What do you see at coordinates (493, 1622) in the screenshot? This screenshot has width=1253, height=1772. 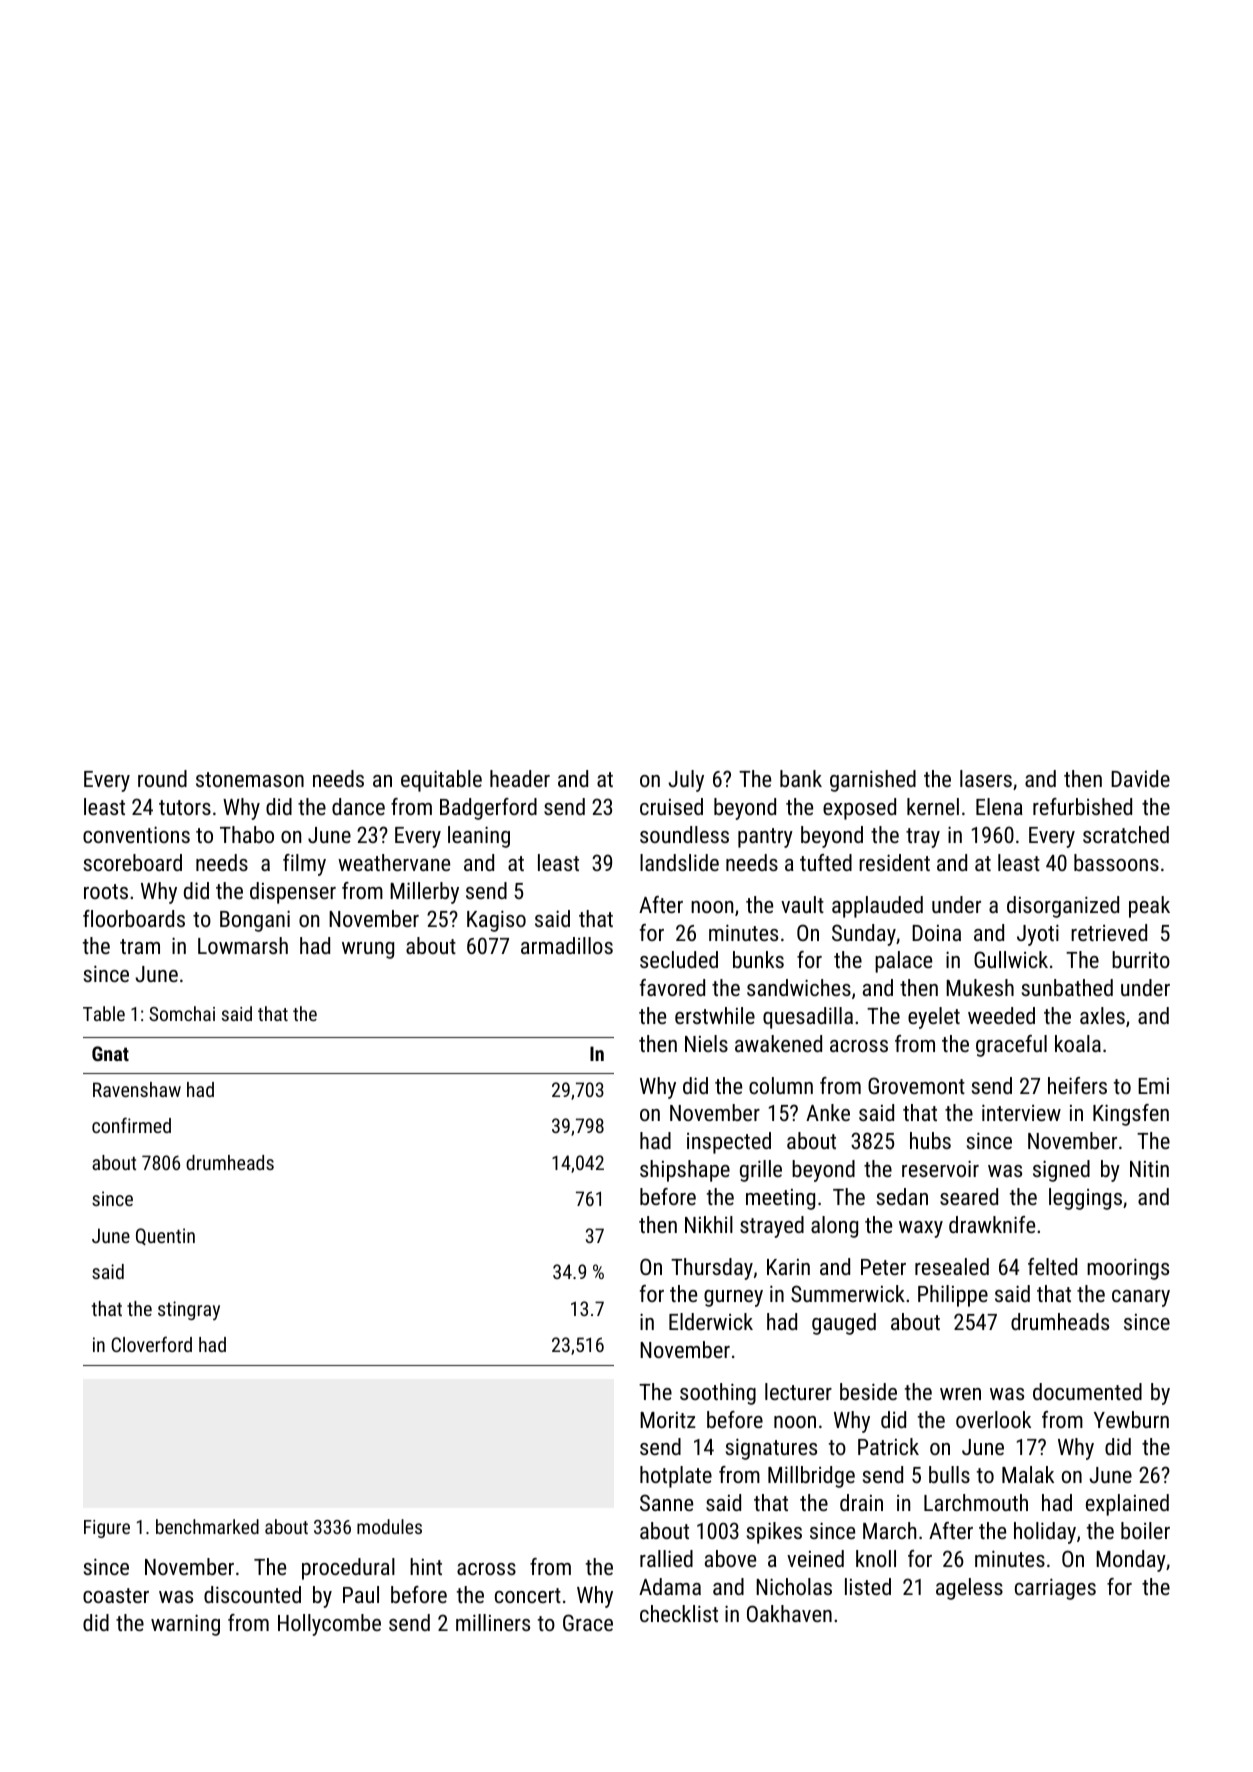 I see `milliners` at bounding box center [493, 1622].
